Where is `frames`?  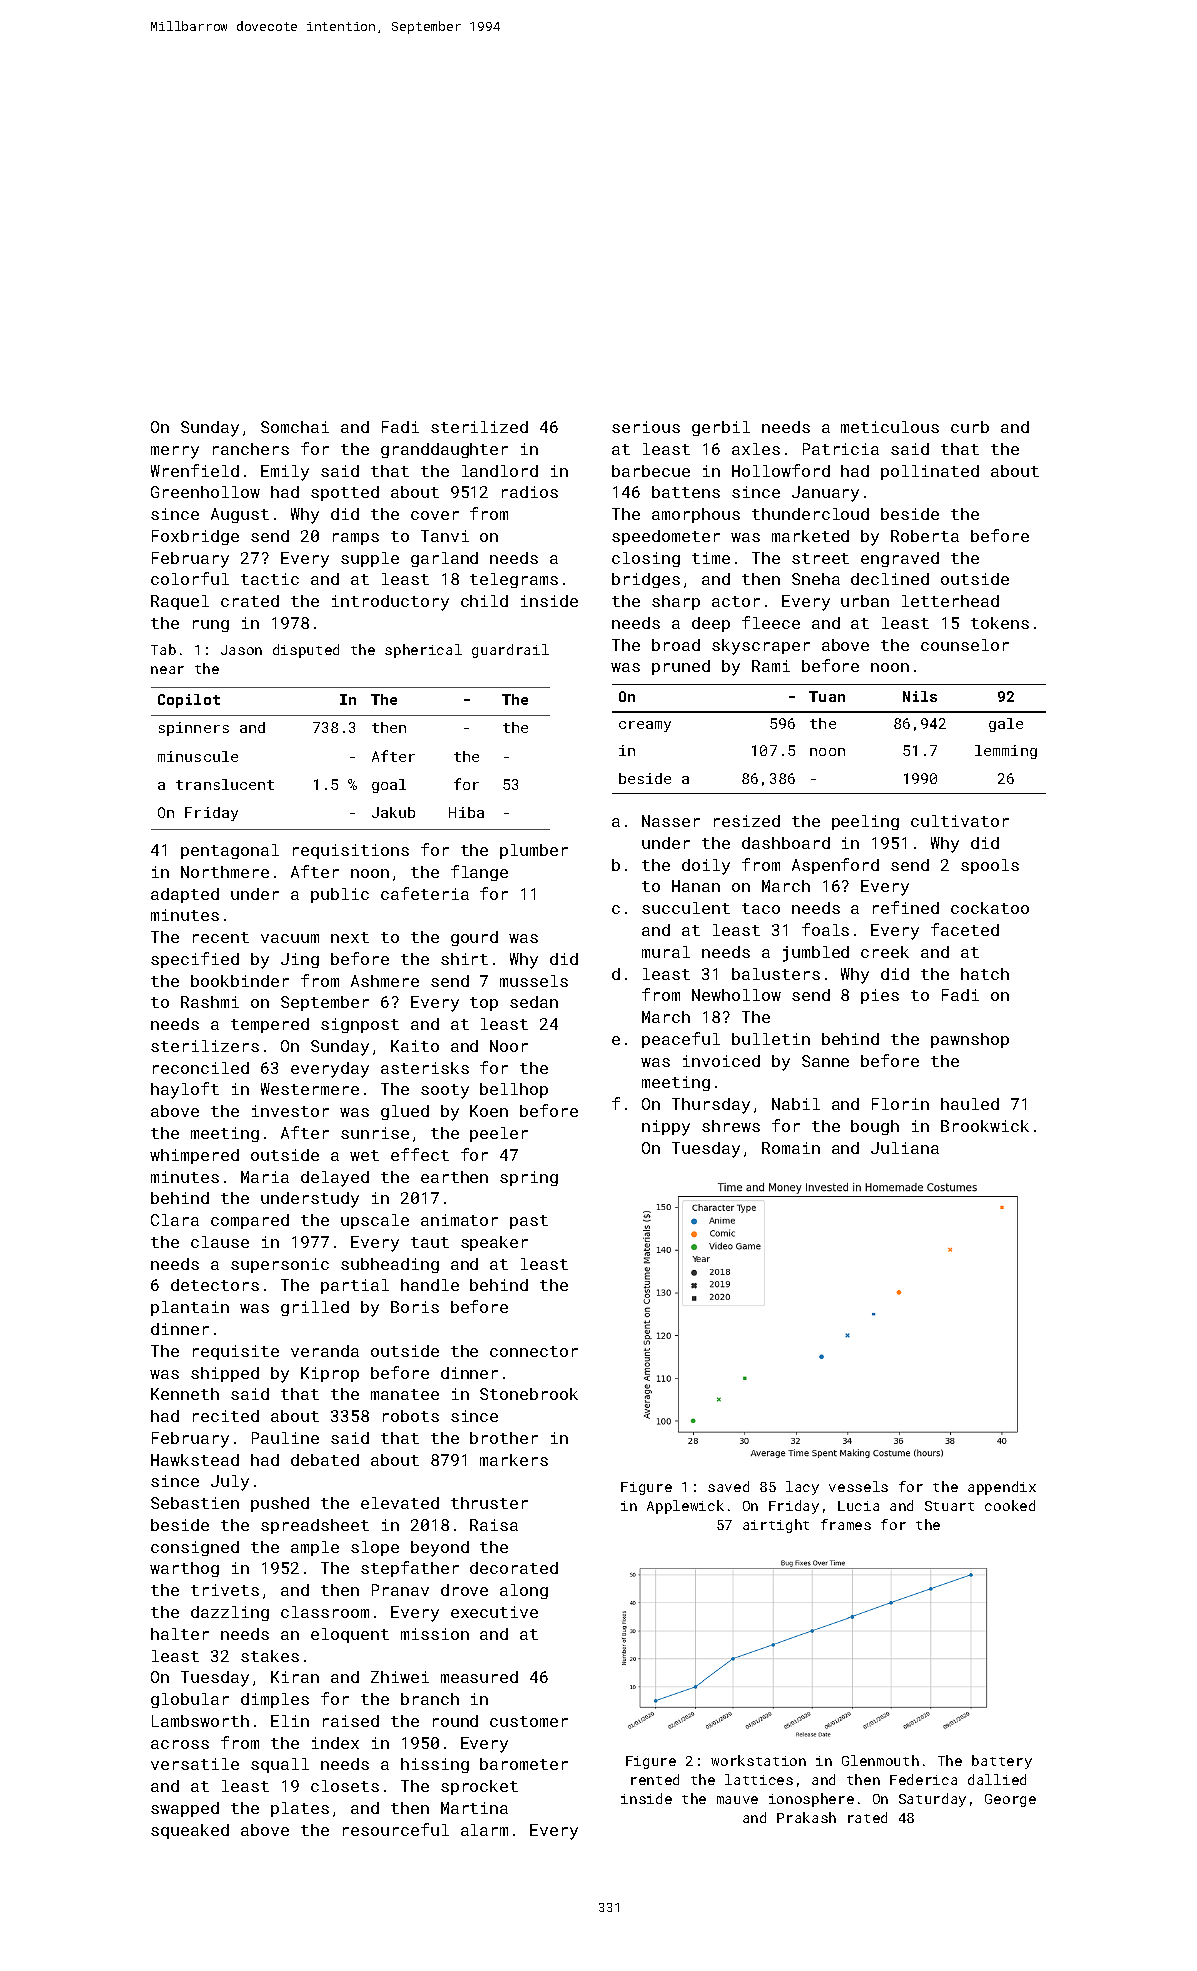 frames is located at coordinates (846, 1524).
